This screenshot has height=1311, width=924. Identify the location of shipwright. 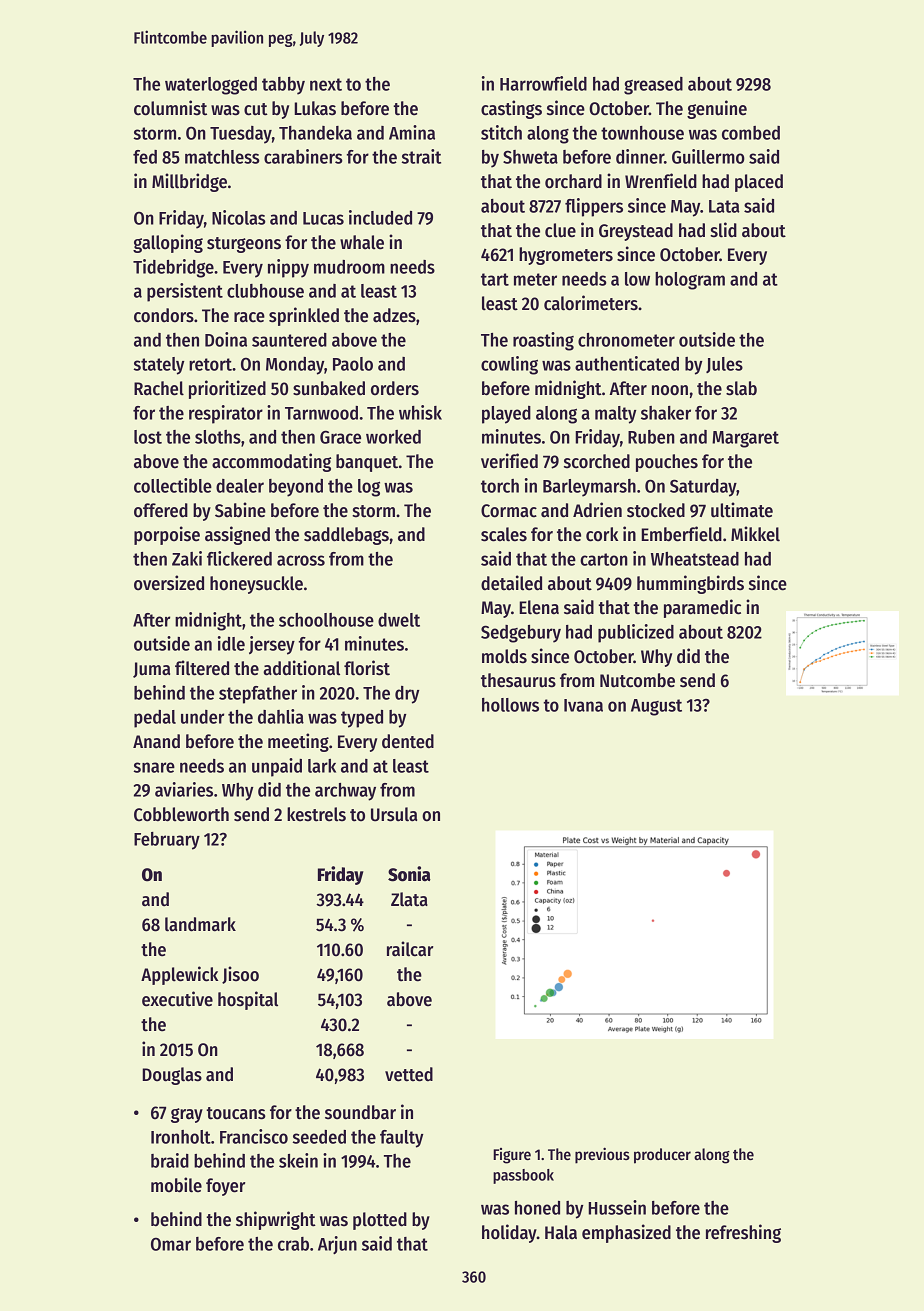
(276, 1220).
